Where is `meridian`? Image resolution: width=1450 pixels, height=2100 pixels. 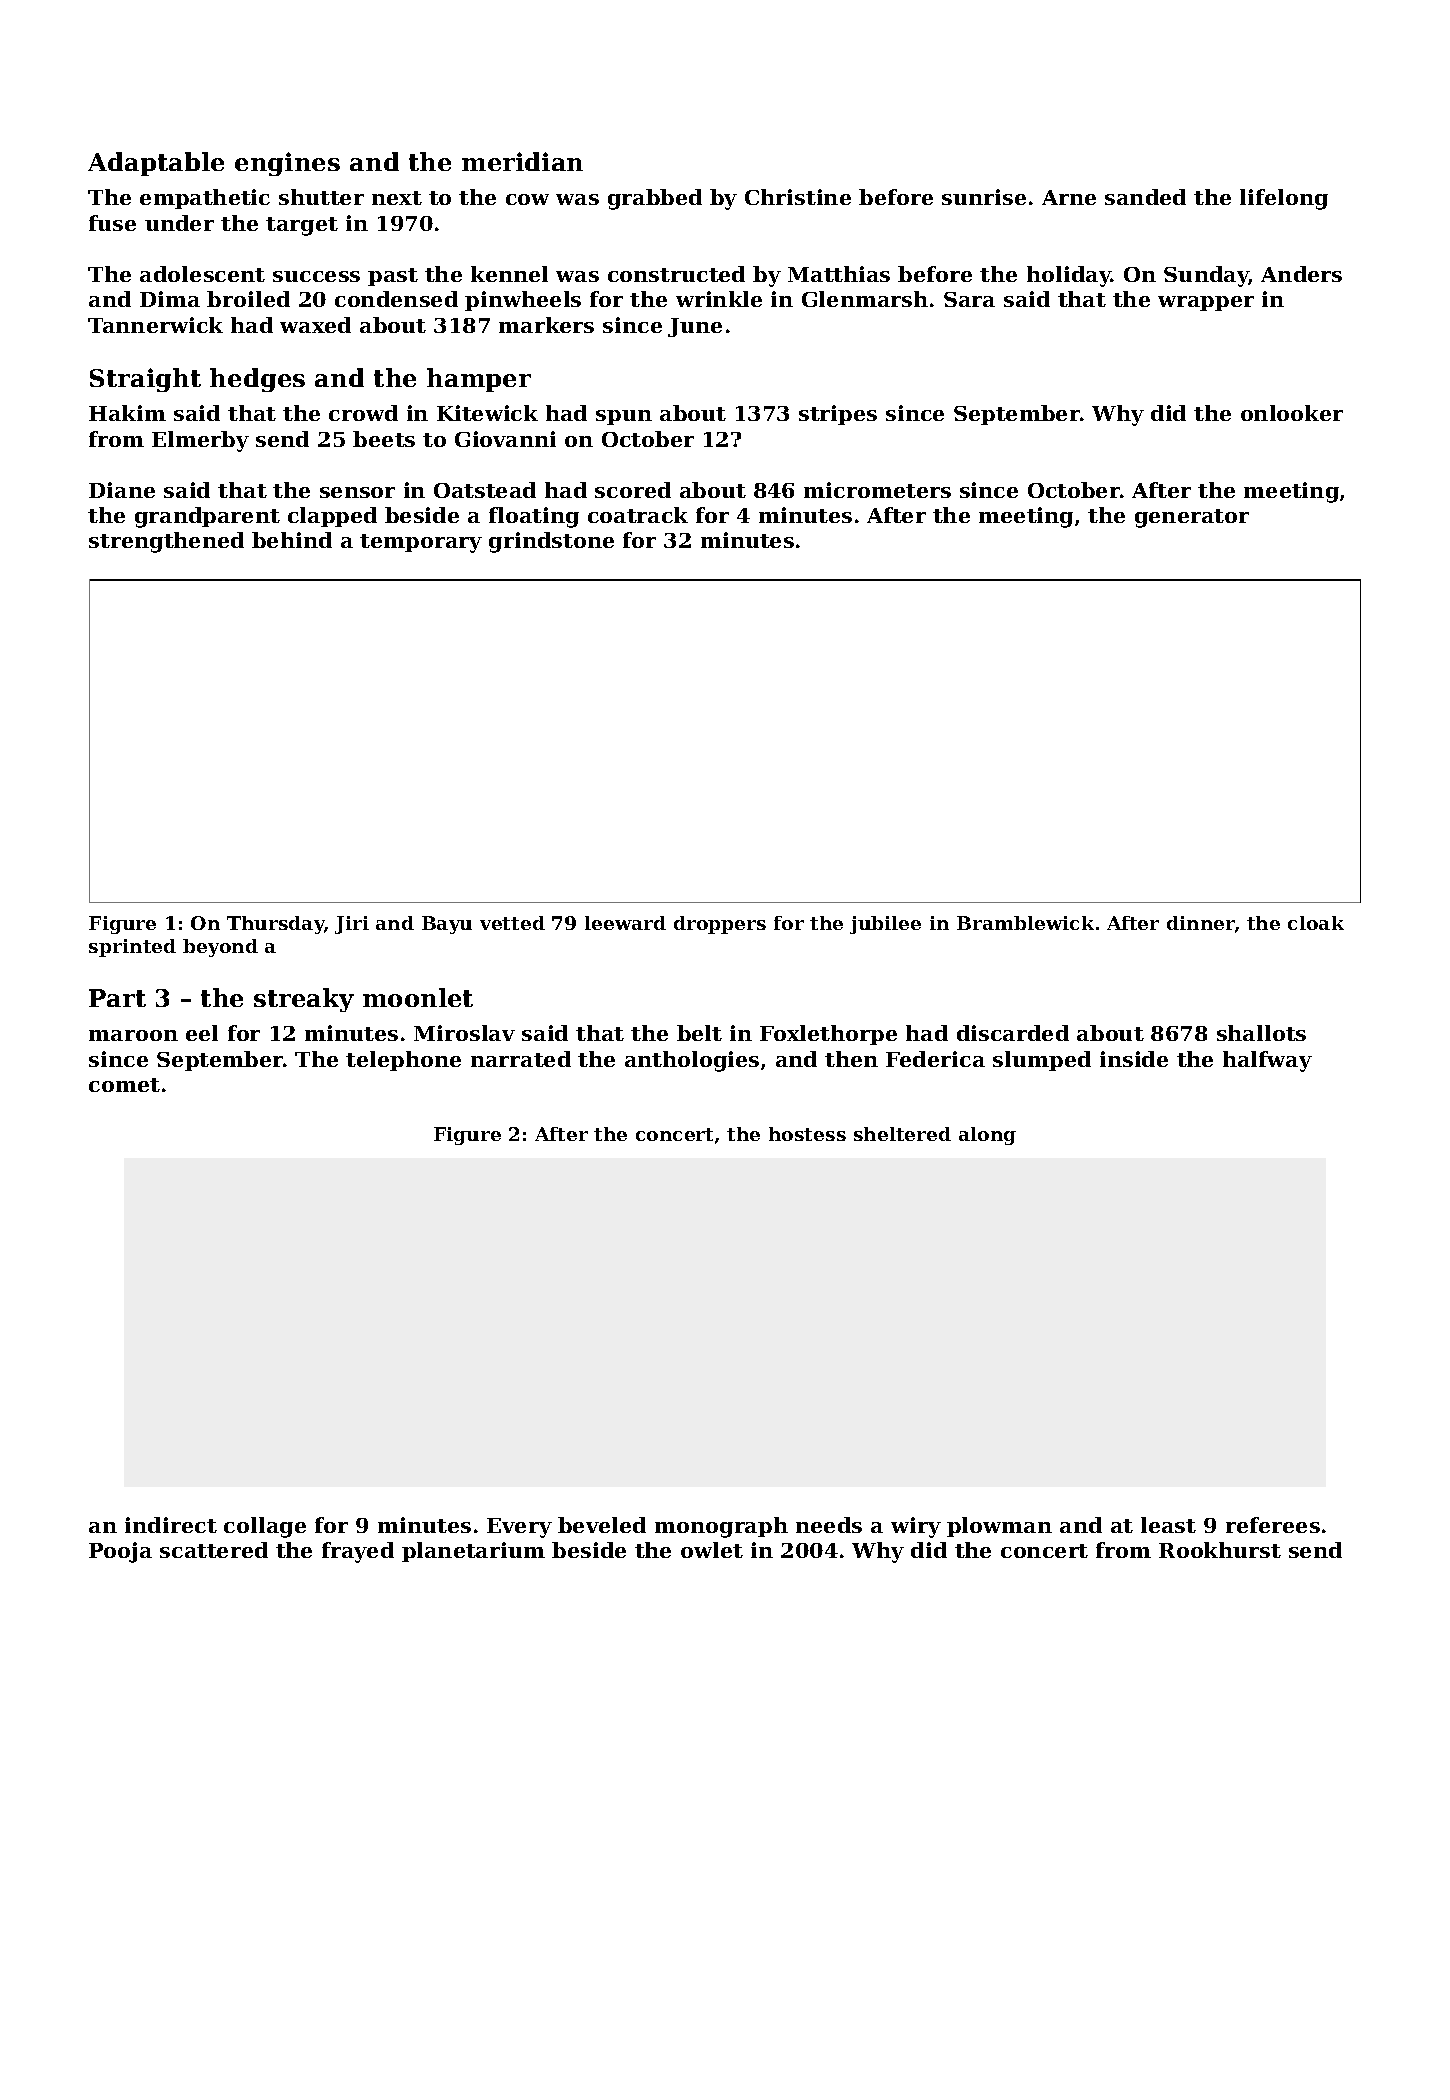
meridian is located at coordinates (522, 161).
